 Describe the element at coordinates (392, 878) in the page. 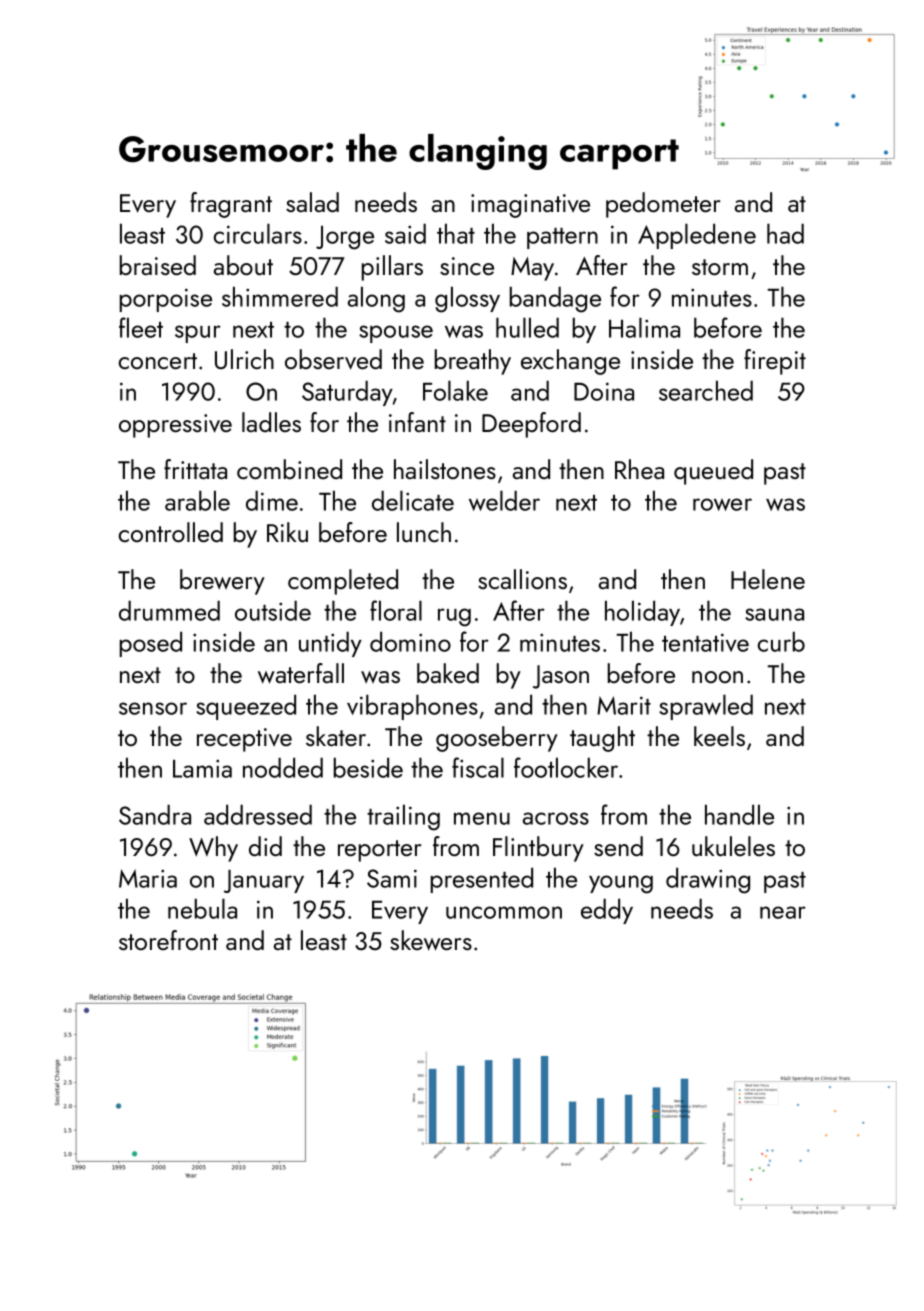

I see `Sami` at that location.
